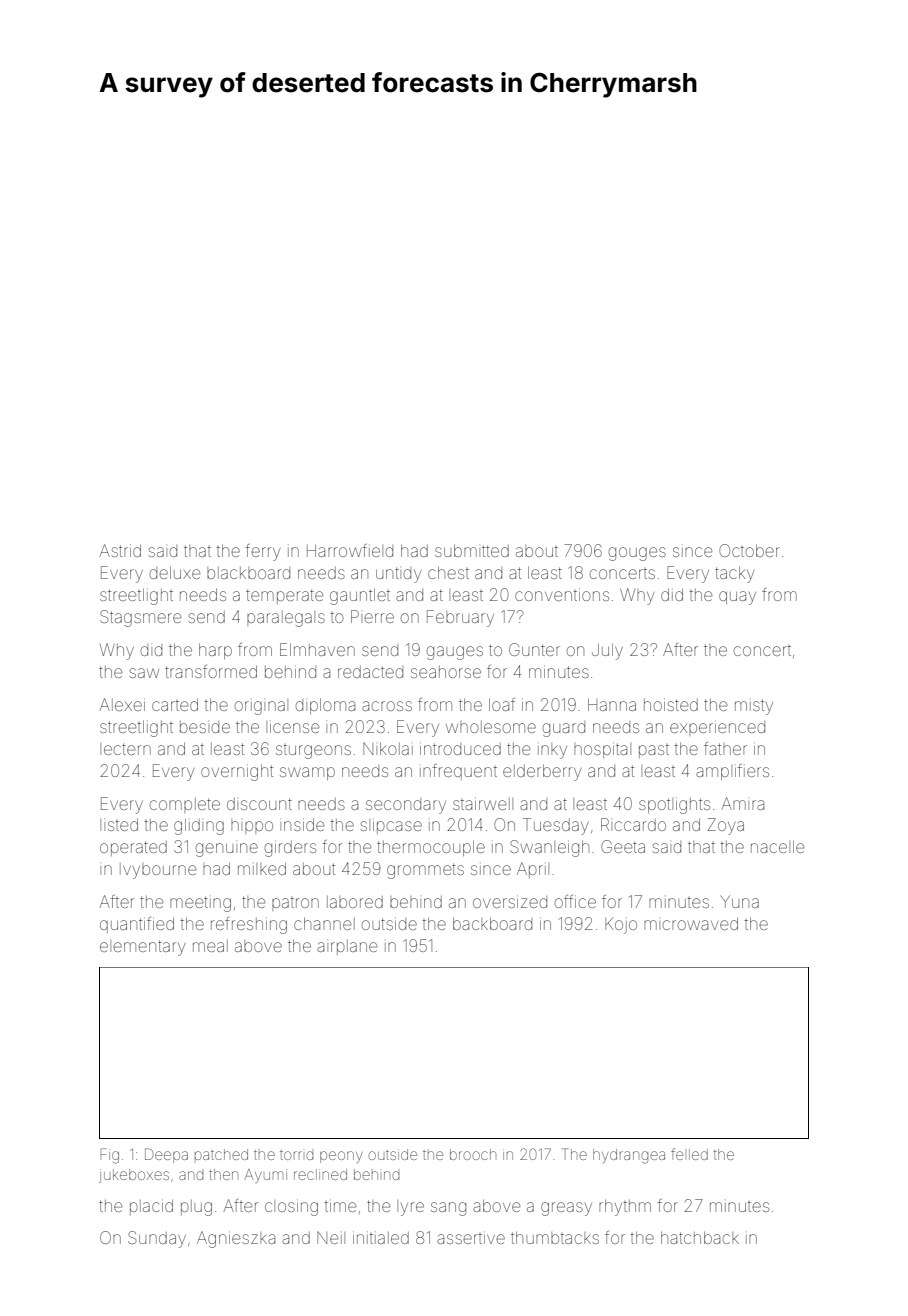 The height and width of the document is (1316, 908). What do you see at coordinates (398, 575) in the document?
I see `untidy` at bounding box center [398, 575].
